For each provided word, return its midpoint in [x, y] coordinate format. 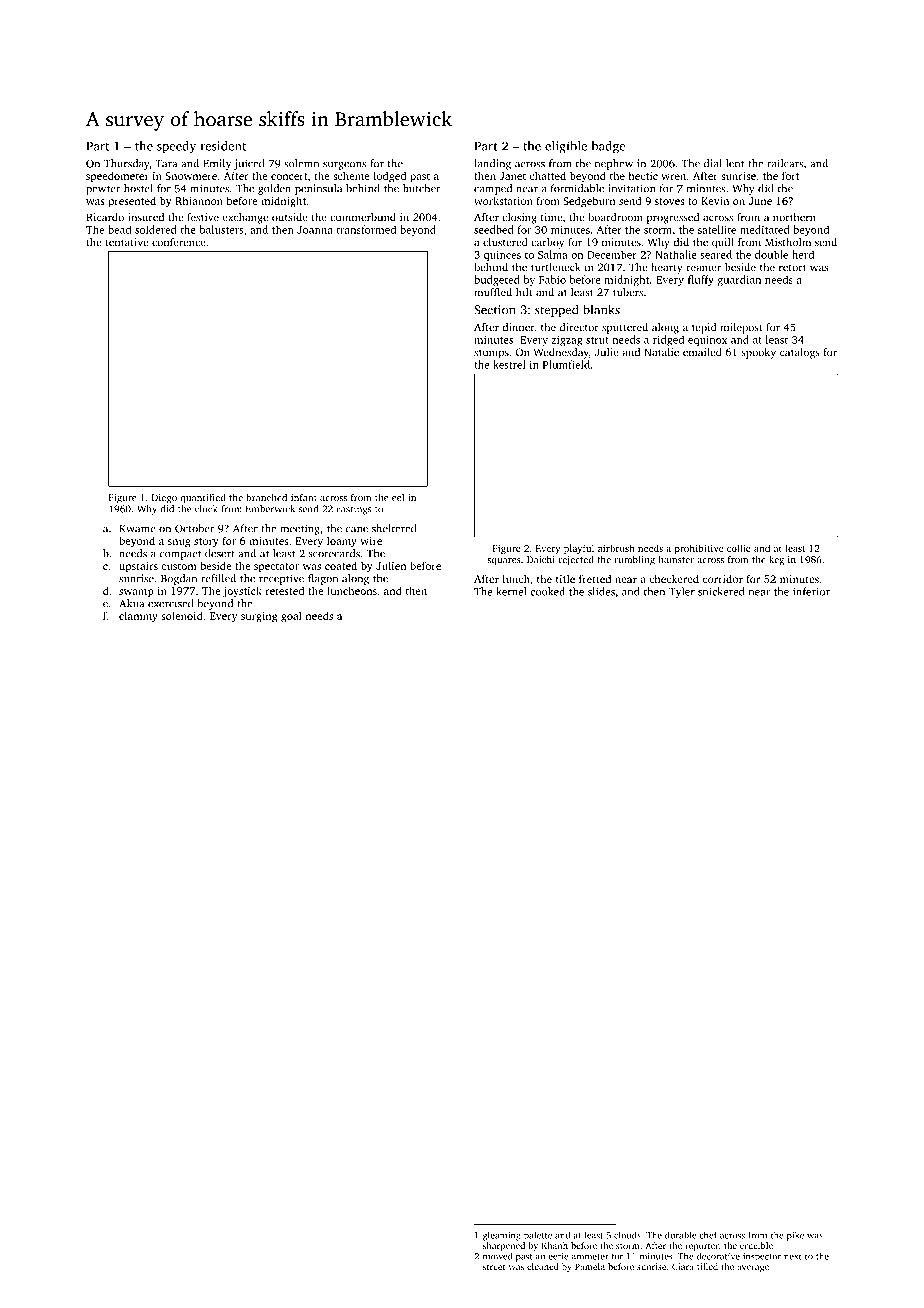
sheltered [394, 528]
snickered [721, 591]
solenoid [182, 615]
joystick [242, 592]
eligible [566, 147]
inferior [811, 591]
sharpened [504, 1246]
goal [291, 617]
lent [735, 163]
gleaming [502, 1236]
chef [708, 1235]
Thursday [127, 164]
